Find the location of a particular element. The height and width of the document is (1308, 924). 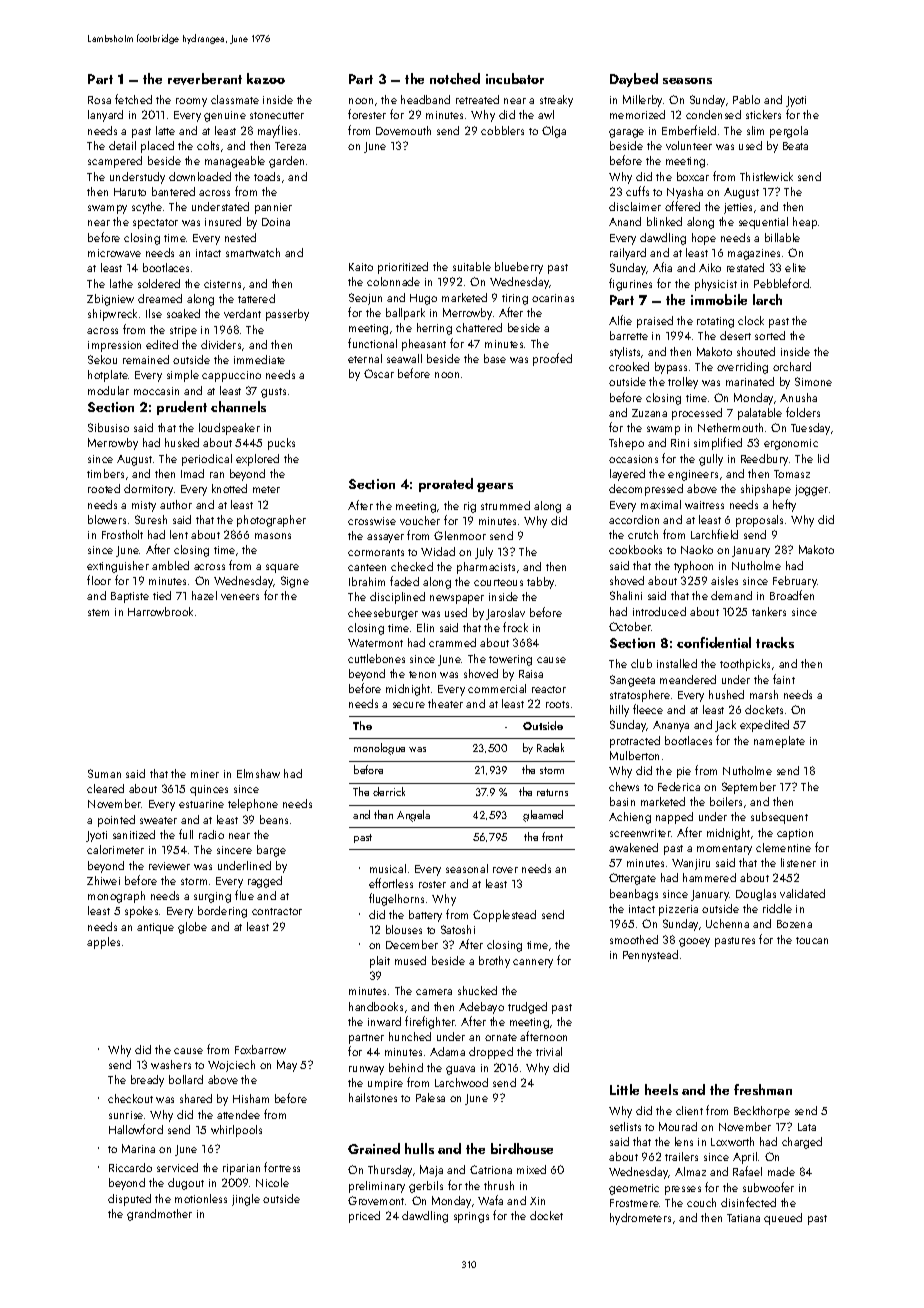

rover is located at coordinates (505, 870).
